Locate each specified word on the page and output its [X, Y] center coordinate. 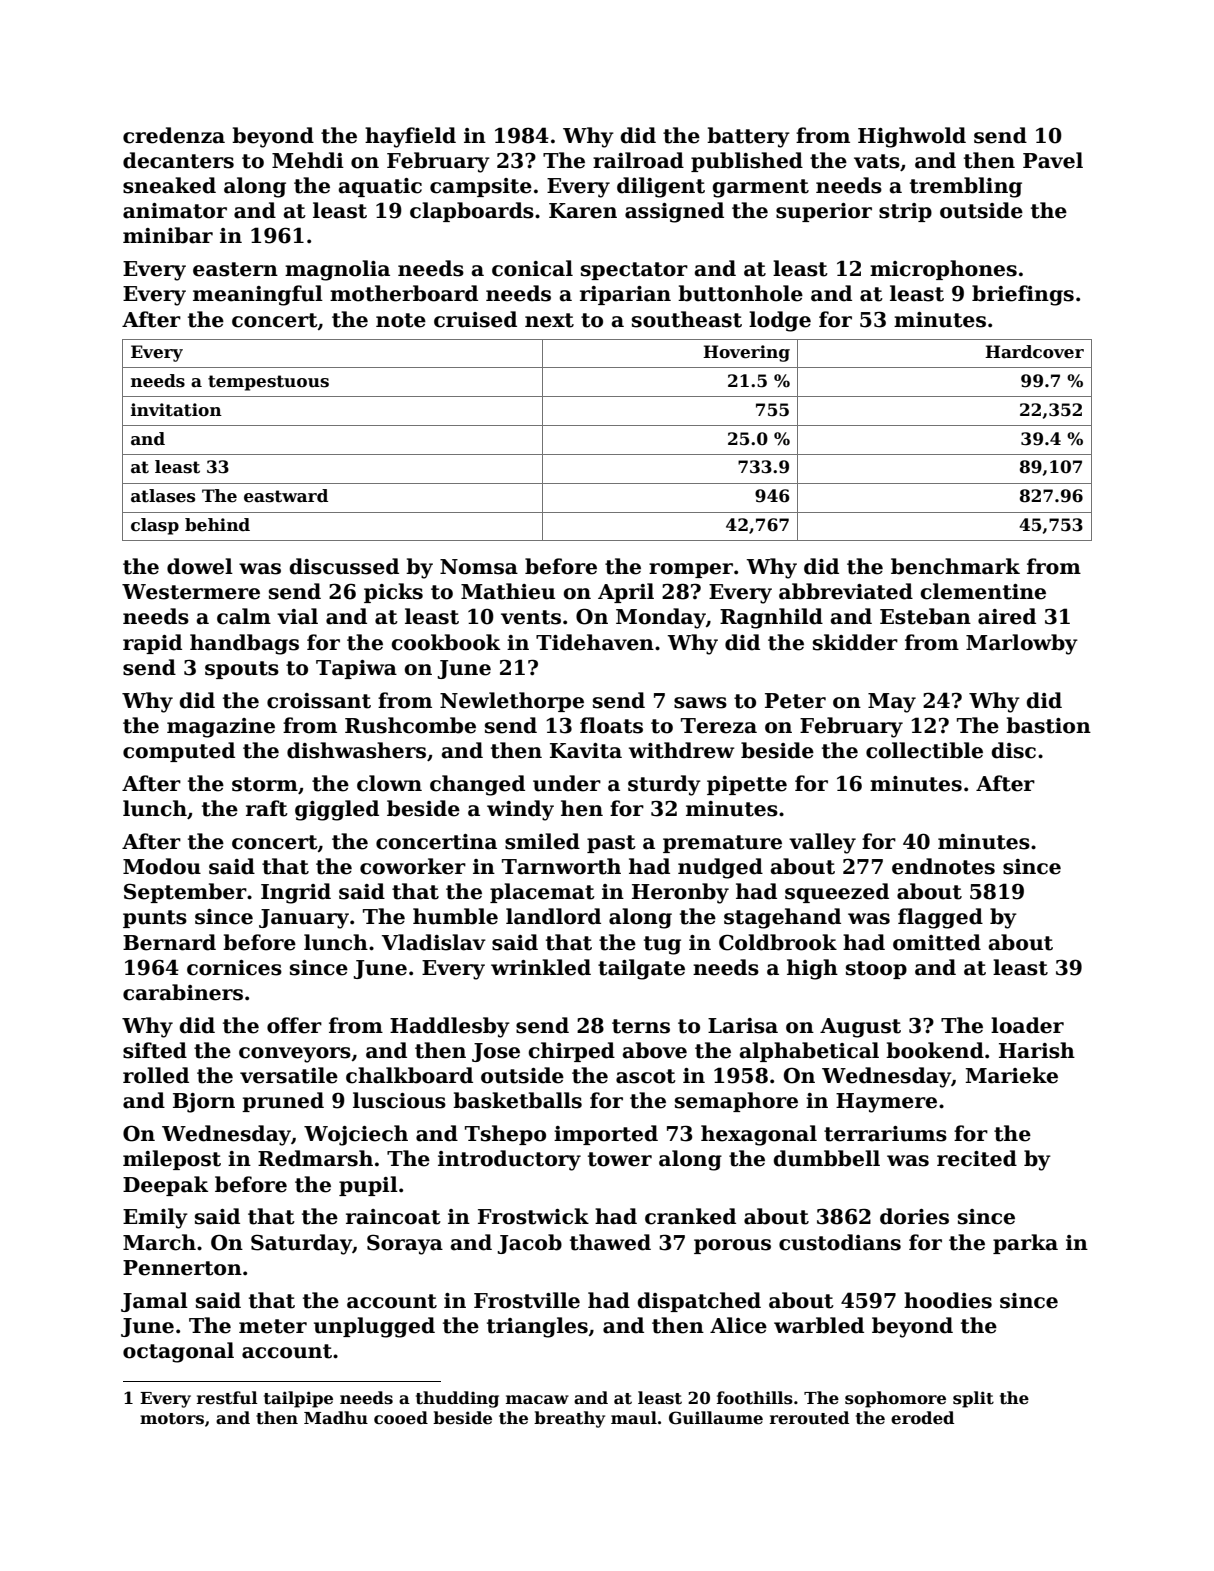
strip [905, 212]
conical [532, 268]
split [973, 1399]
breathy [569, 1419]
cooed [401, 1417]
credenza [174, 135]
